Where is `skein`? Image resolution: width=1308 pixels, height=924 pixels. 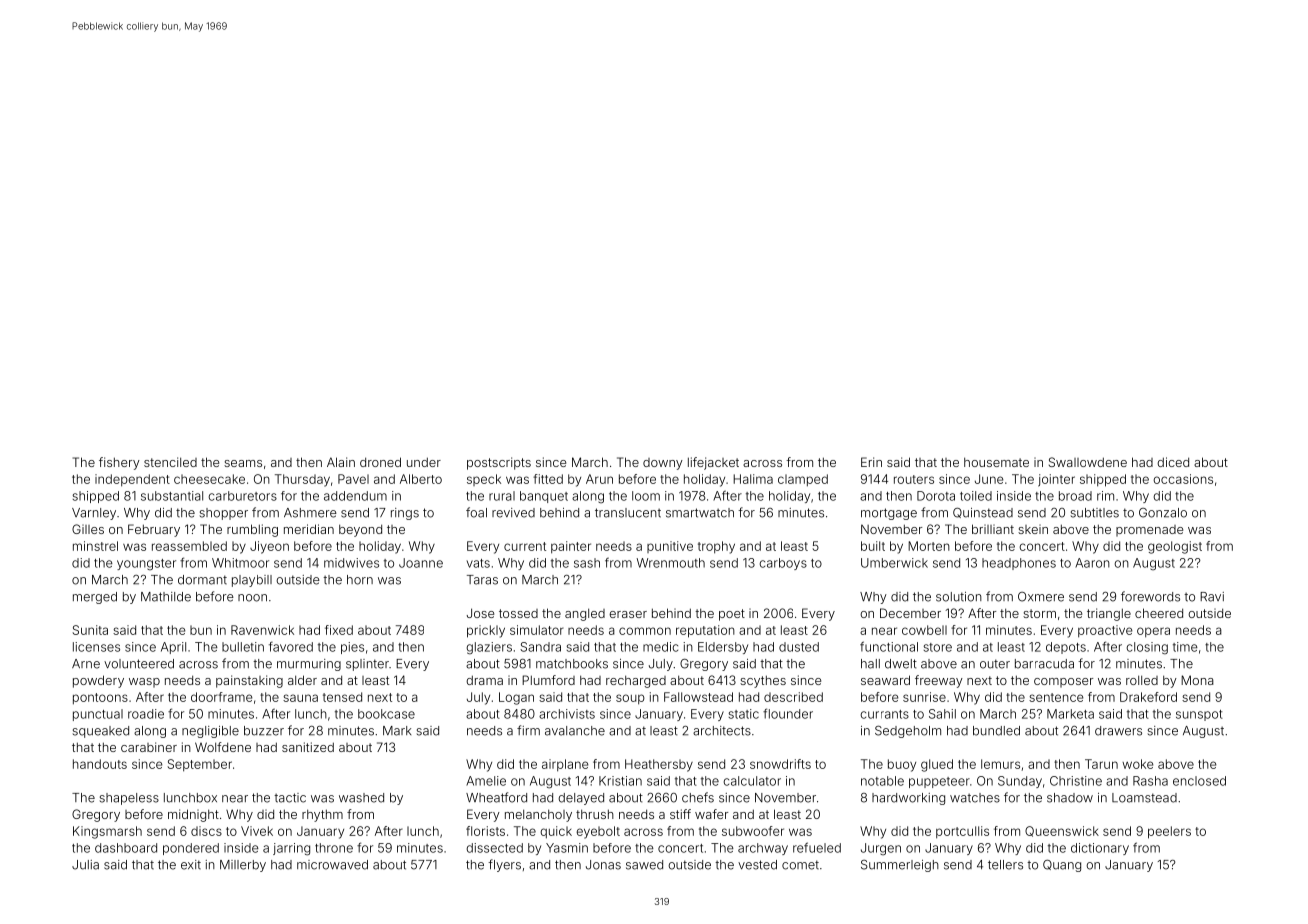 skein is located at coordinates (1033, 529).
